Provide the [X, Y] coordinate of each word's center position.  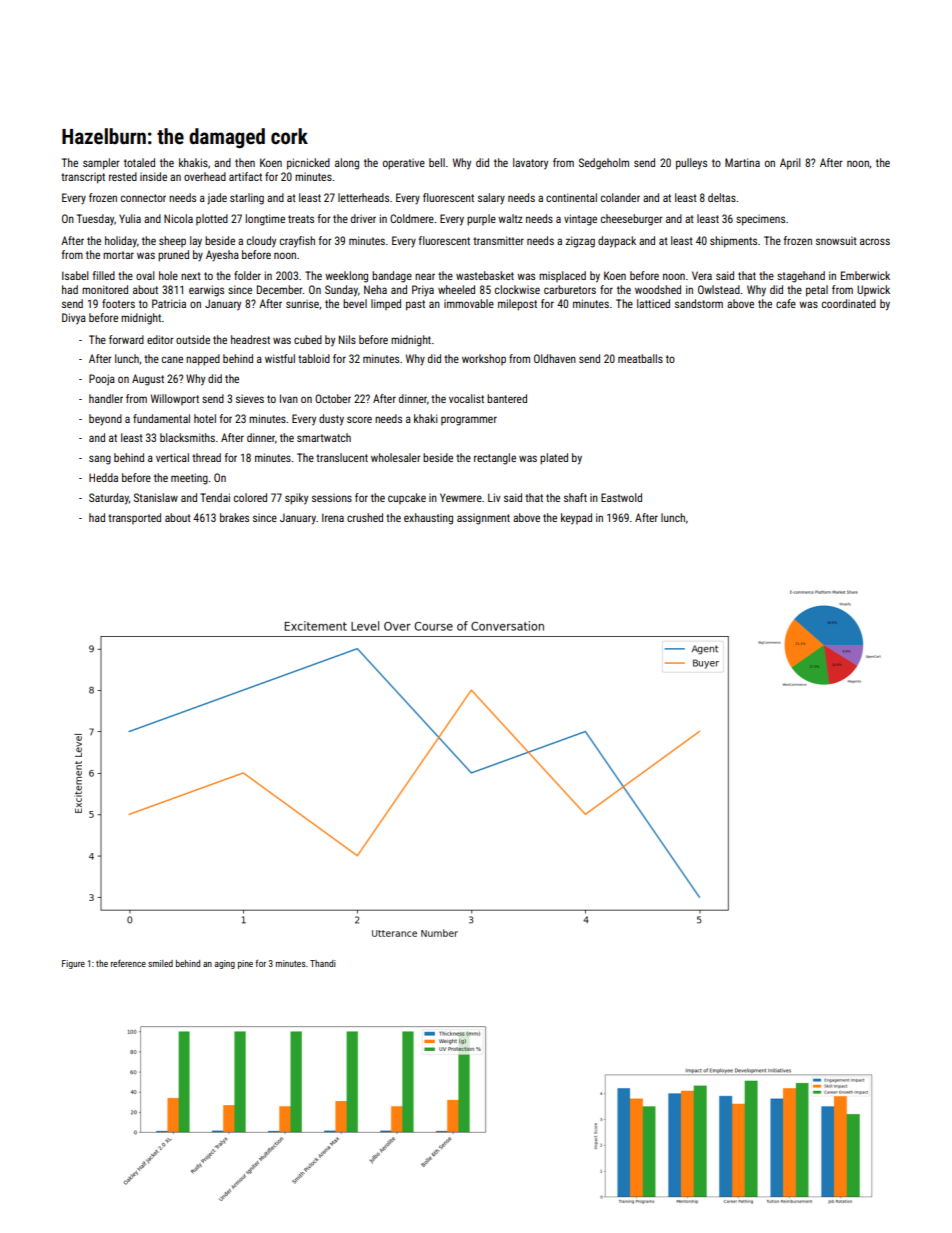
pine [245, 964]
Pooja [102, 380]
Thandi [323, 963]
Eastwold [621, 497]
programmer [469, 421]
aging [225, 964]
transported [134, 518]
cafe [786, 303]
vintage [580, 220]
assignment [483, 519]
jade [217, 199]
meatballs [640, 358]
